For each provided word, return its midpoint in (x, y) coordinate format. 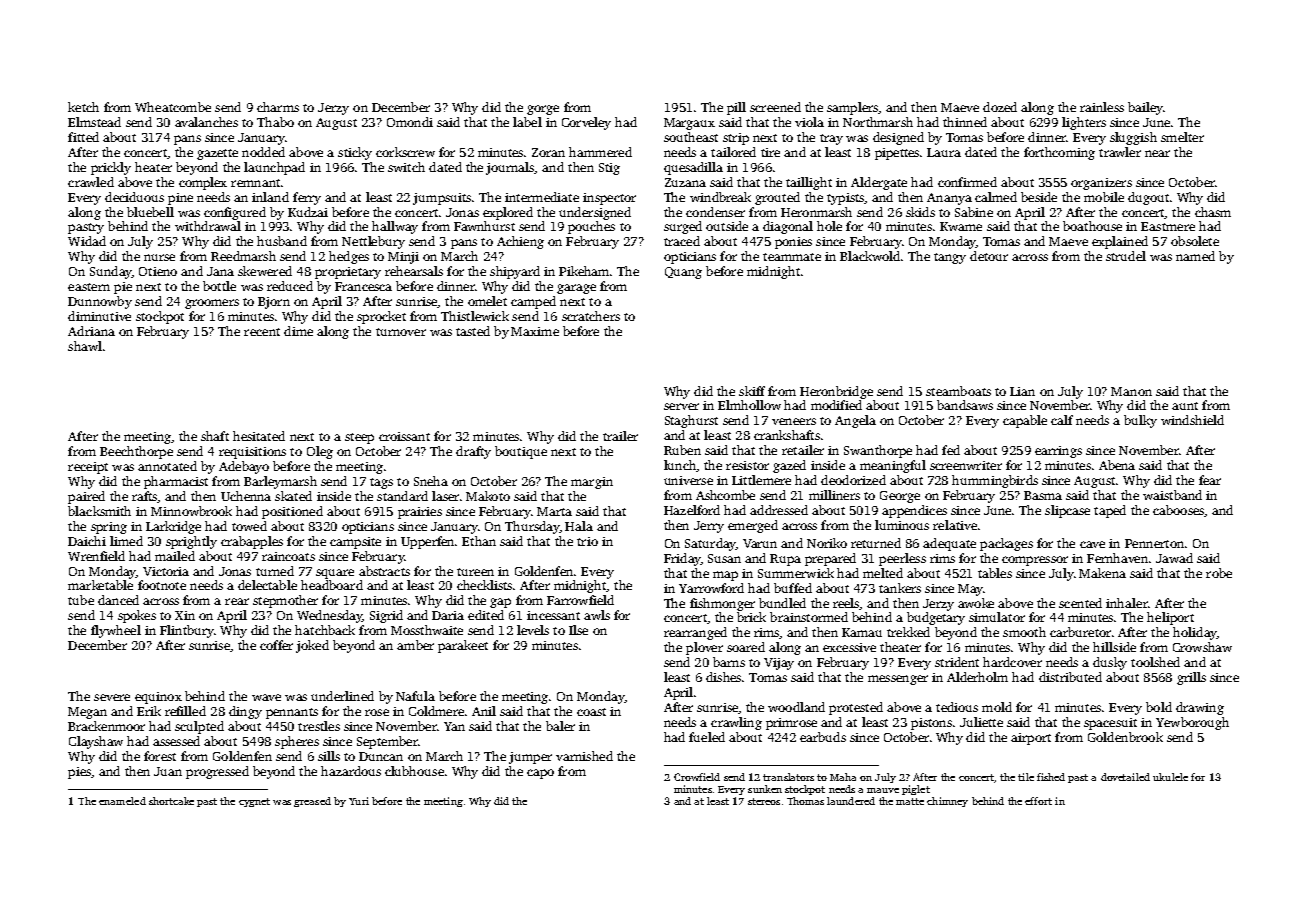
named (1195, 256)
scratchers (591, 316)
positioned (292, 512)
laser (445, 496)
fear (1210, 480)
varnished (584, 756)
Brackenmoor (106, 726)
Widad (87, 241)
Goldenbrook (1125, 737)
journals (510, 168)
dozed (1000, 107)
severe (112, 697)
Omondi (410, 122)
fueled (707, 737)
